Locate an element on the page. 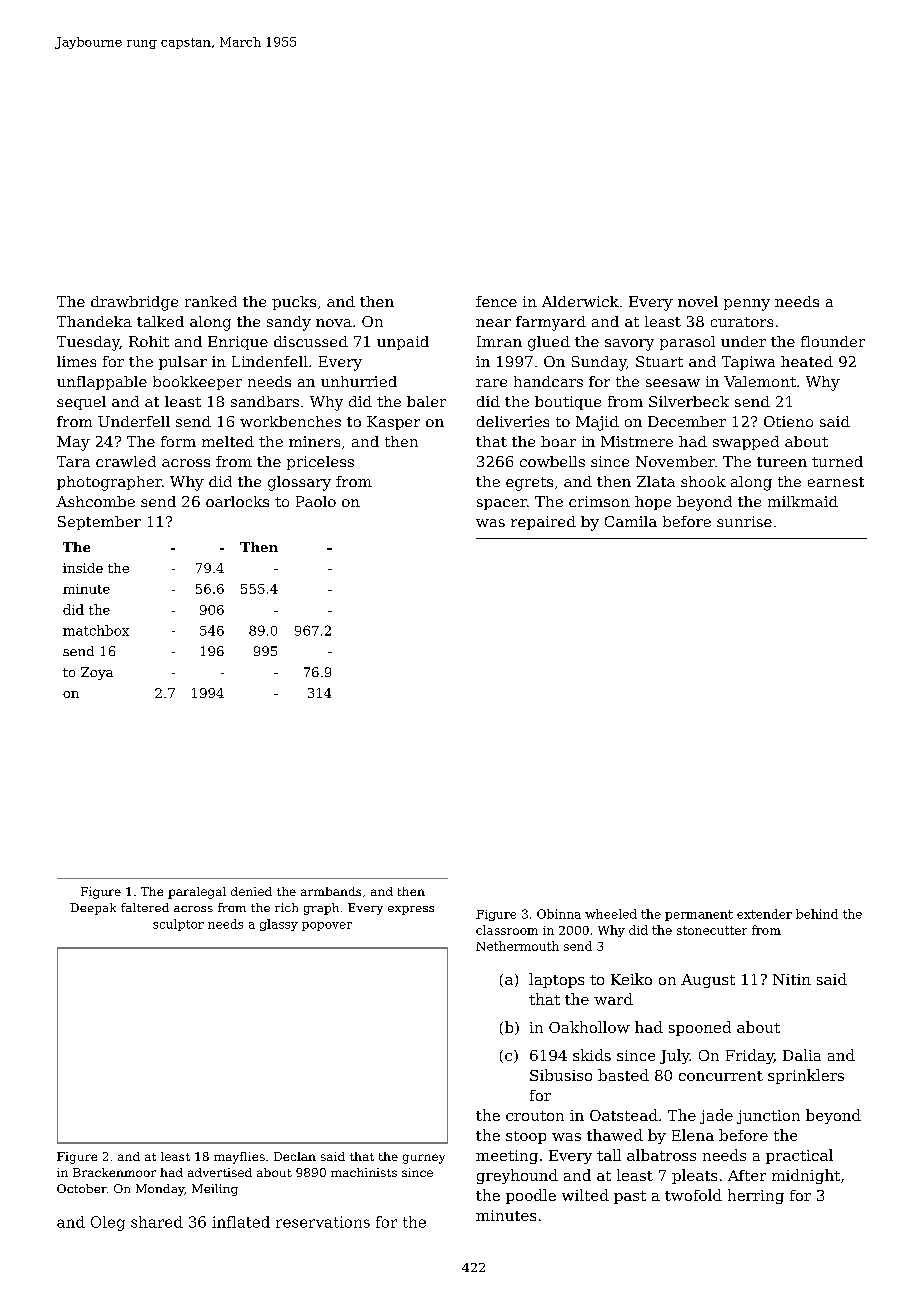  turned is located at coordinates (837, 461).
